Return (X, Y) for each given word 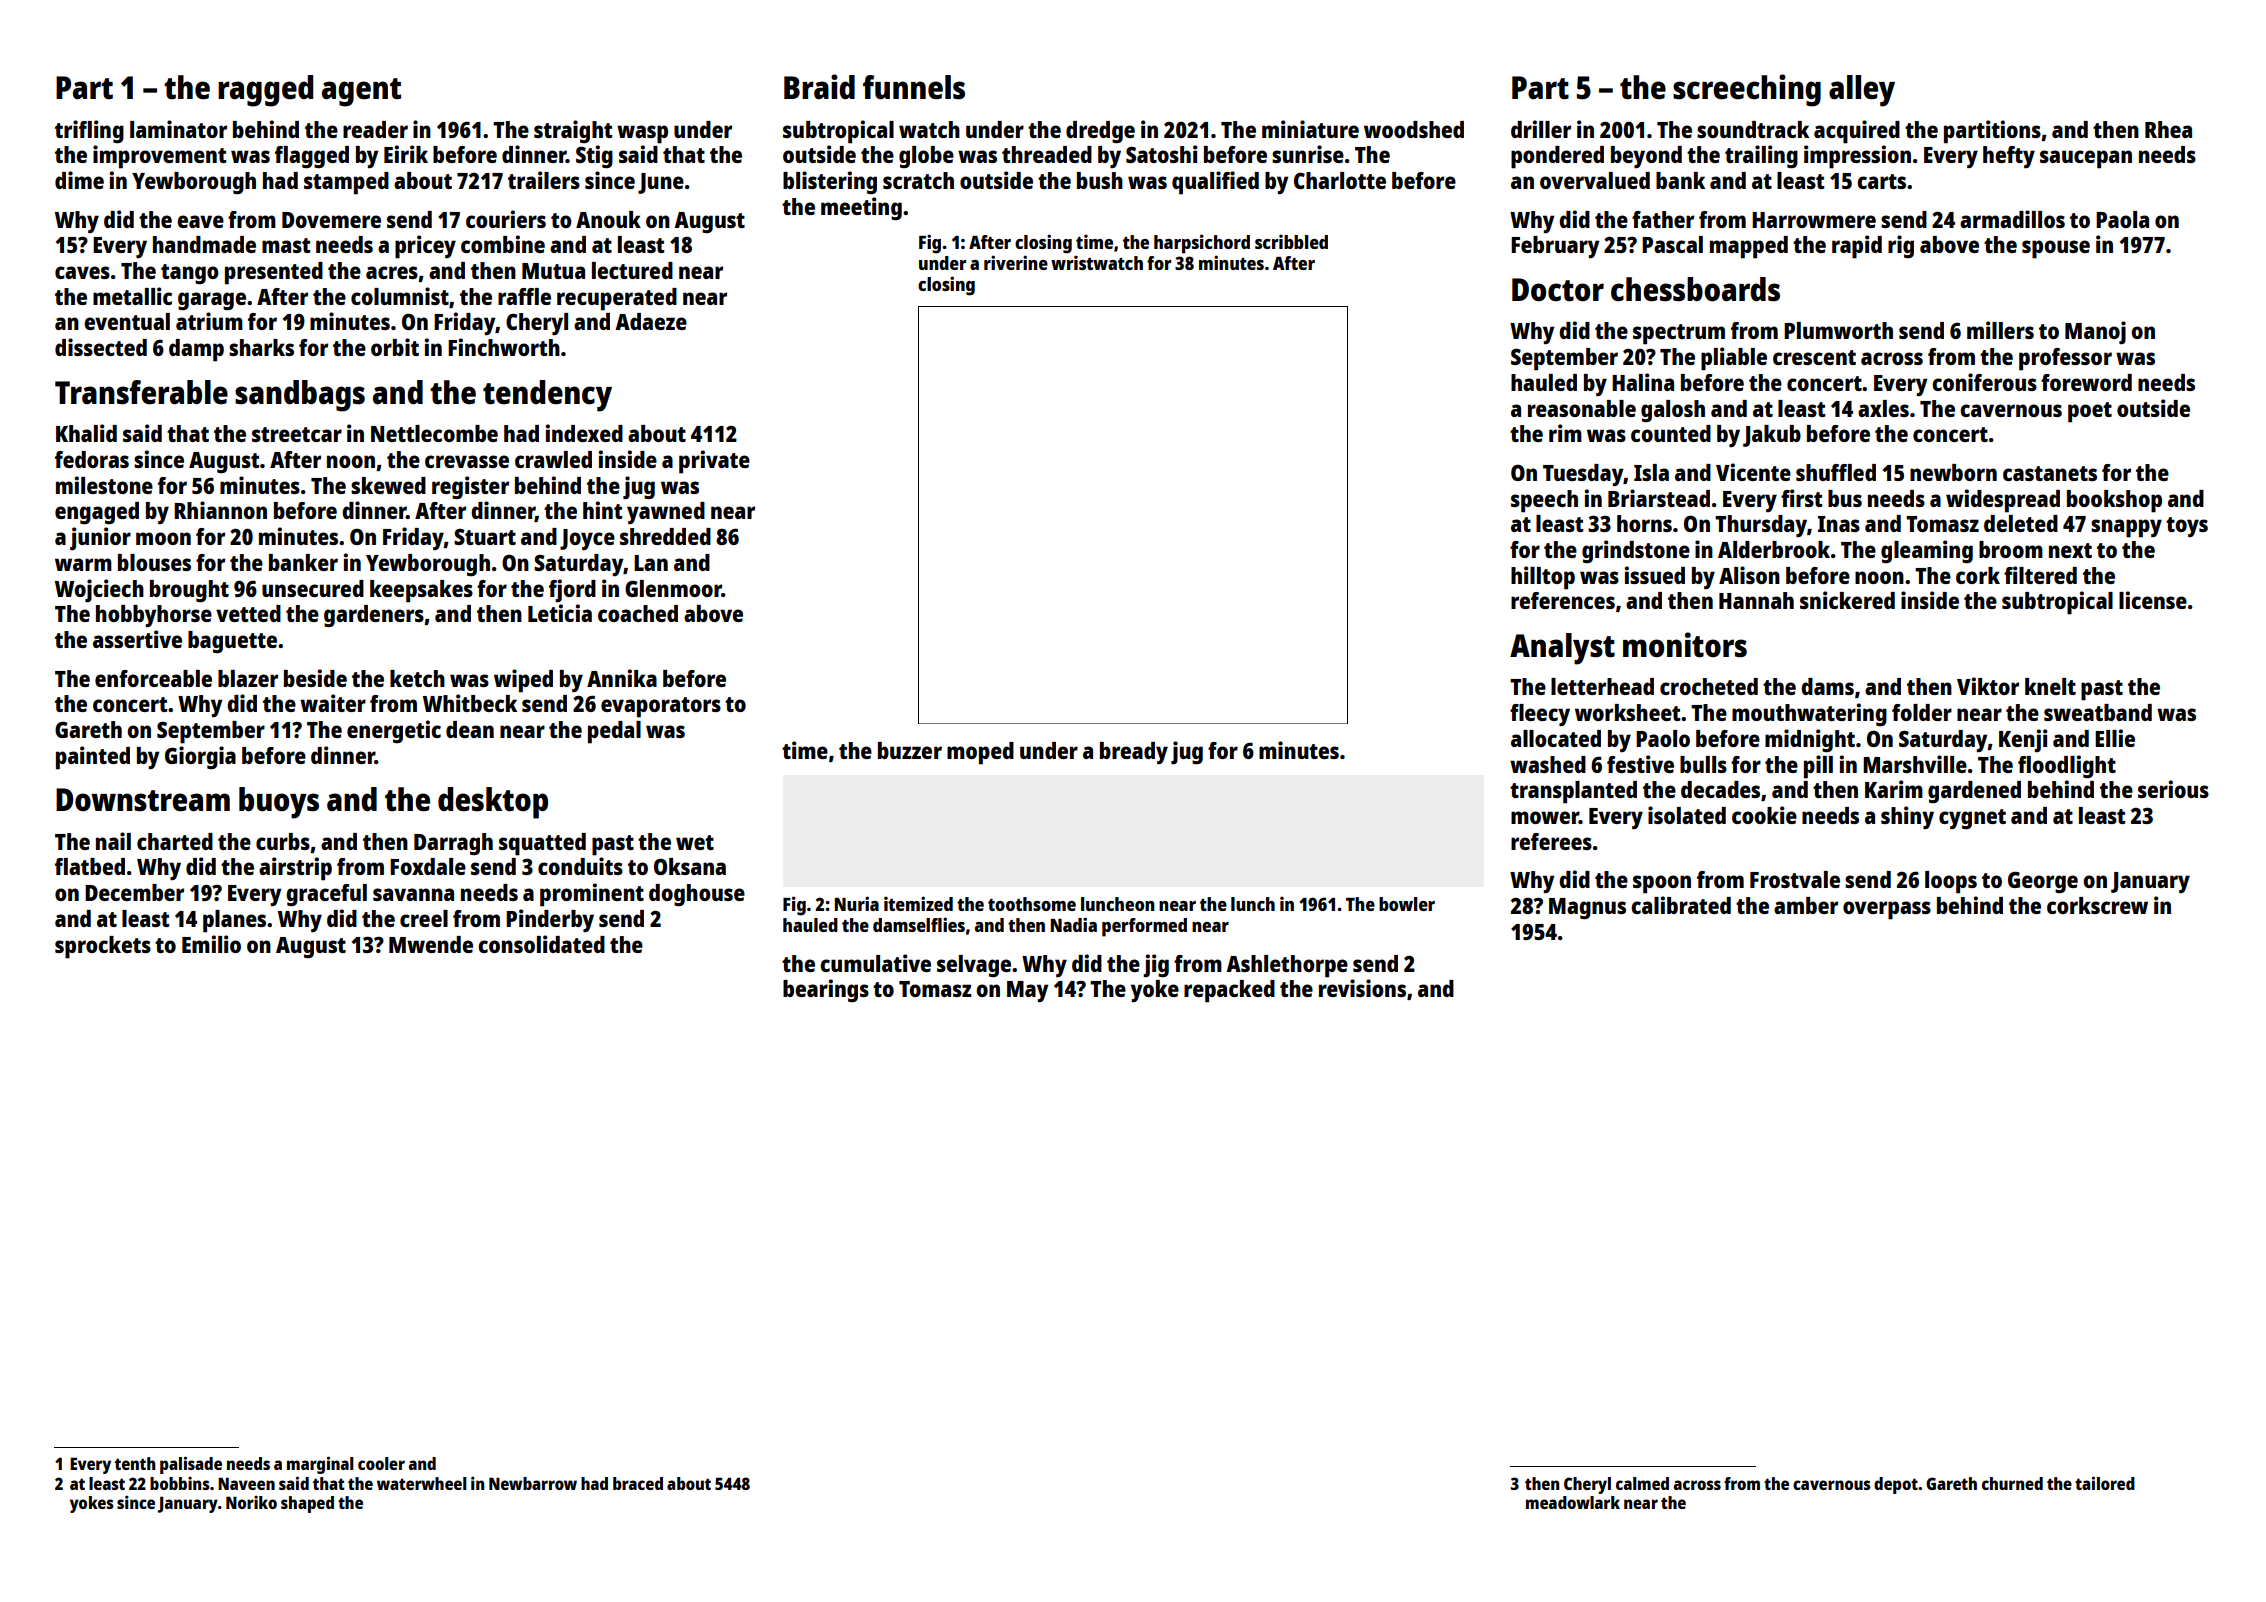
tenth (135, 1463)
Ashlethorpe (1287, 966)
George (2043, 882)
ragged (265, 91)
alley (1862, 91)
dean (470, 729)
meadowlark (1573, 1502)
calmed (1642, 1483)
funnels (914, 87)
